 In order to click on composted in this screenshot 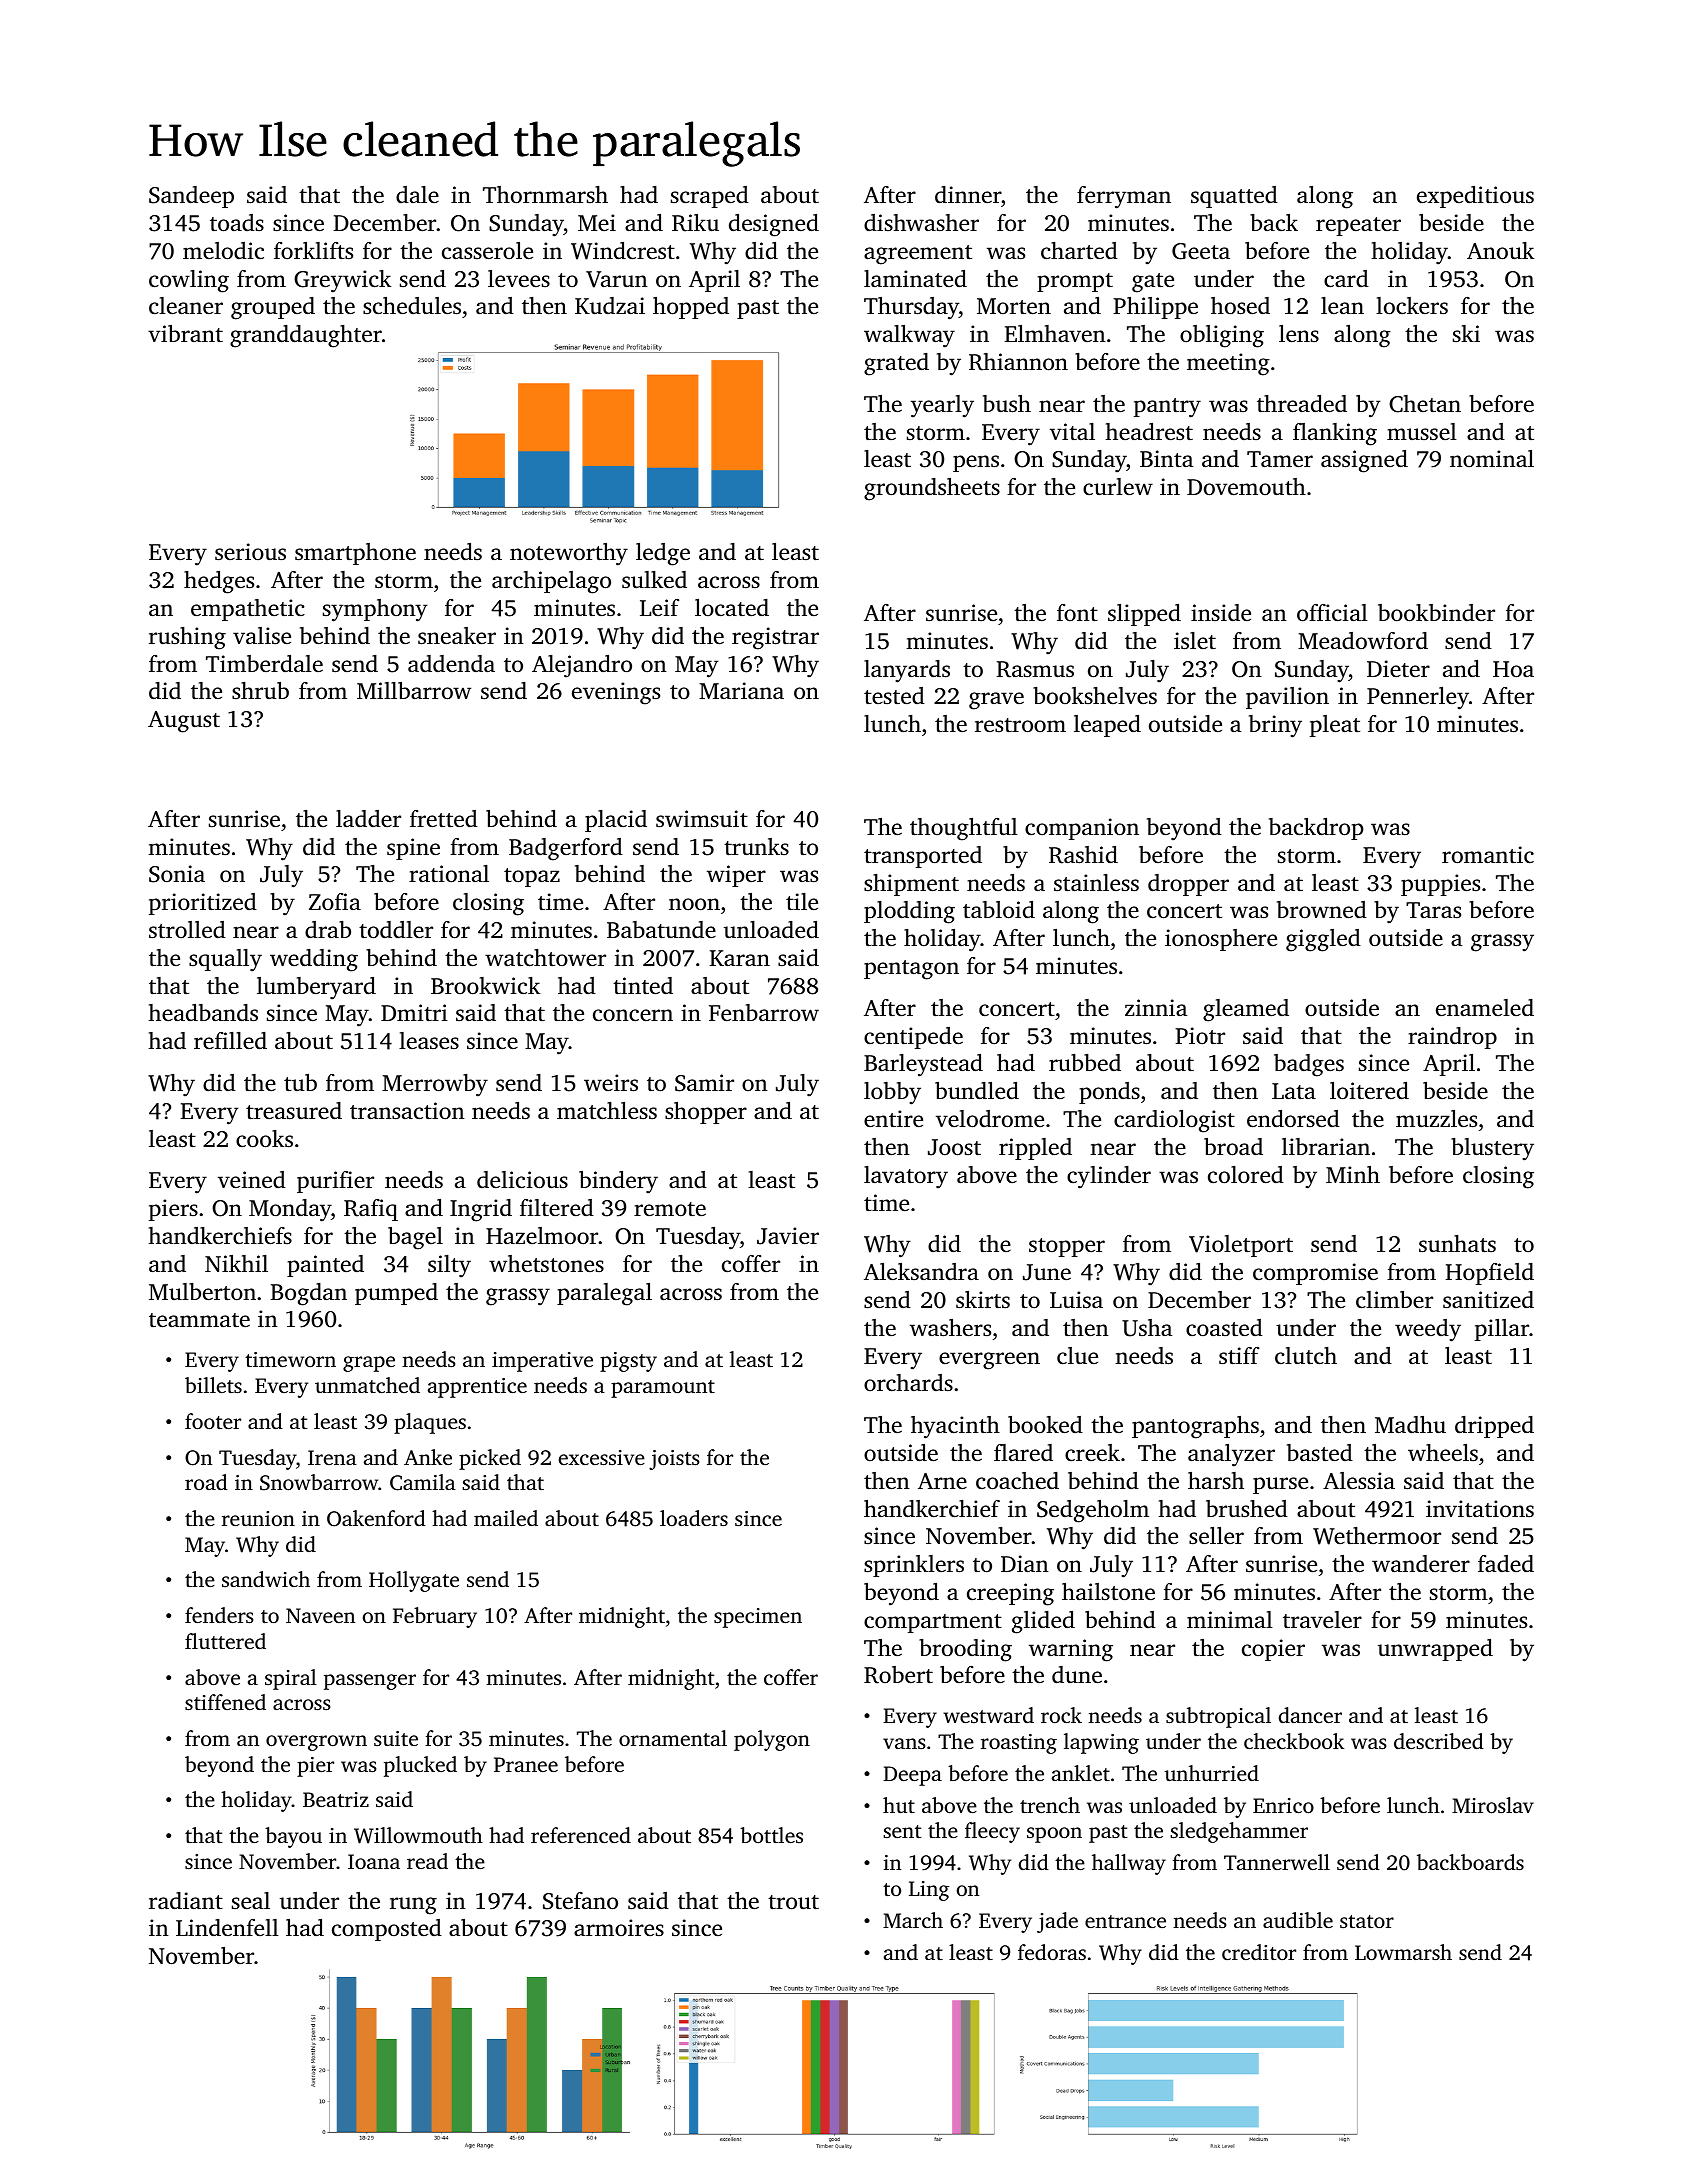, I will do `click(387, 1930)`.
